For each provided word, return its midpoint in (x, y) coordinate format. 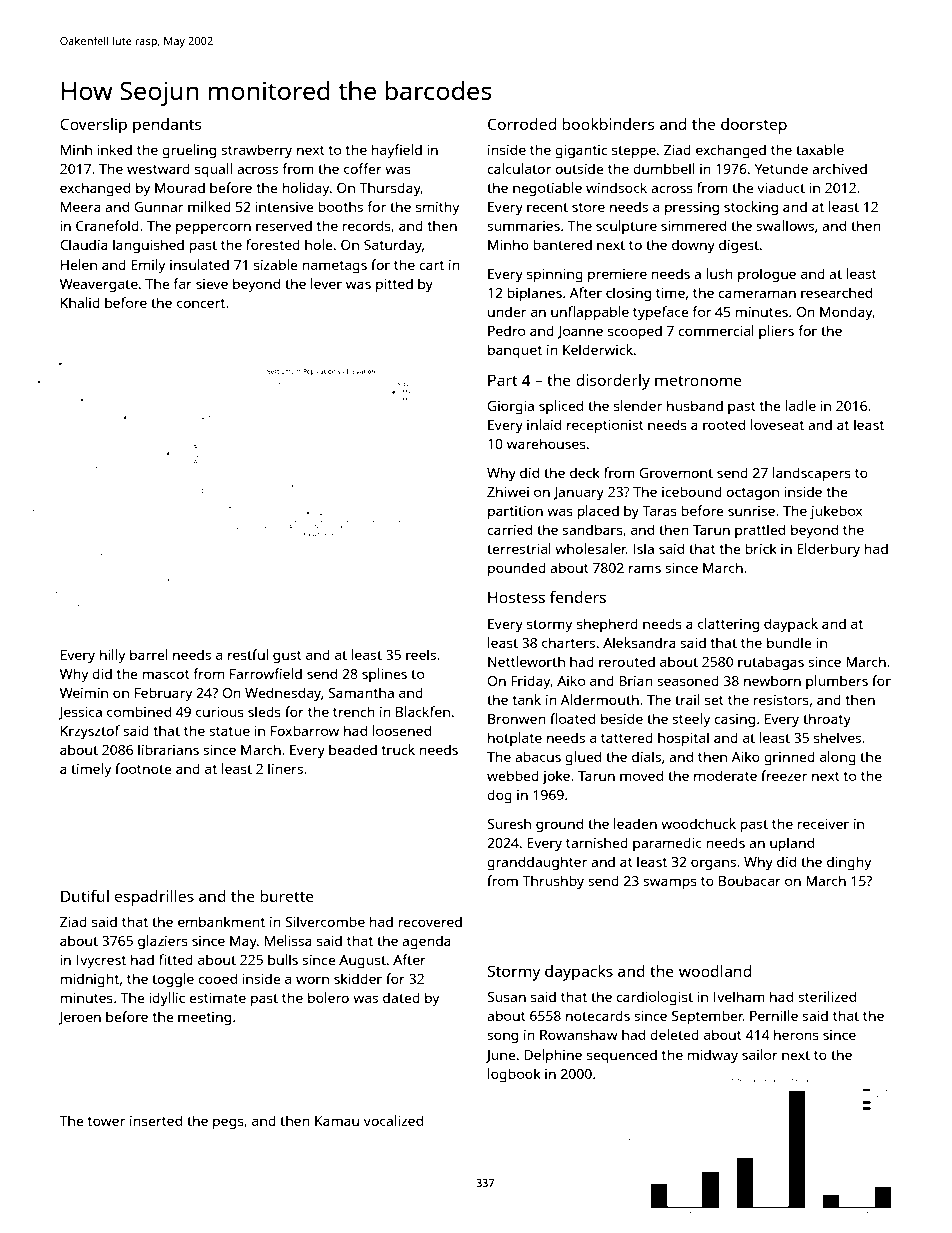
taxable (820, 149)
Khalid (80, 302)
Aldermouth (600, 699)
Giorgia (511, 408)
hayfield (397, 151)
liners (285, 768)
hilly (112, 656)
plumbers (837, 682)
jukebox (836, 512)
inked (114, 149)
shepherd (607, 625)
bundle (789, 642)
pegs (228, 1124)
